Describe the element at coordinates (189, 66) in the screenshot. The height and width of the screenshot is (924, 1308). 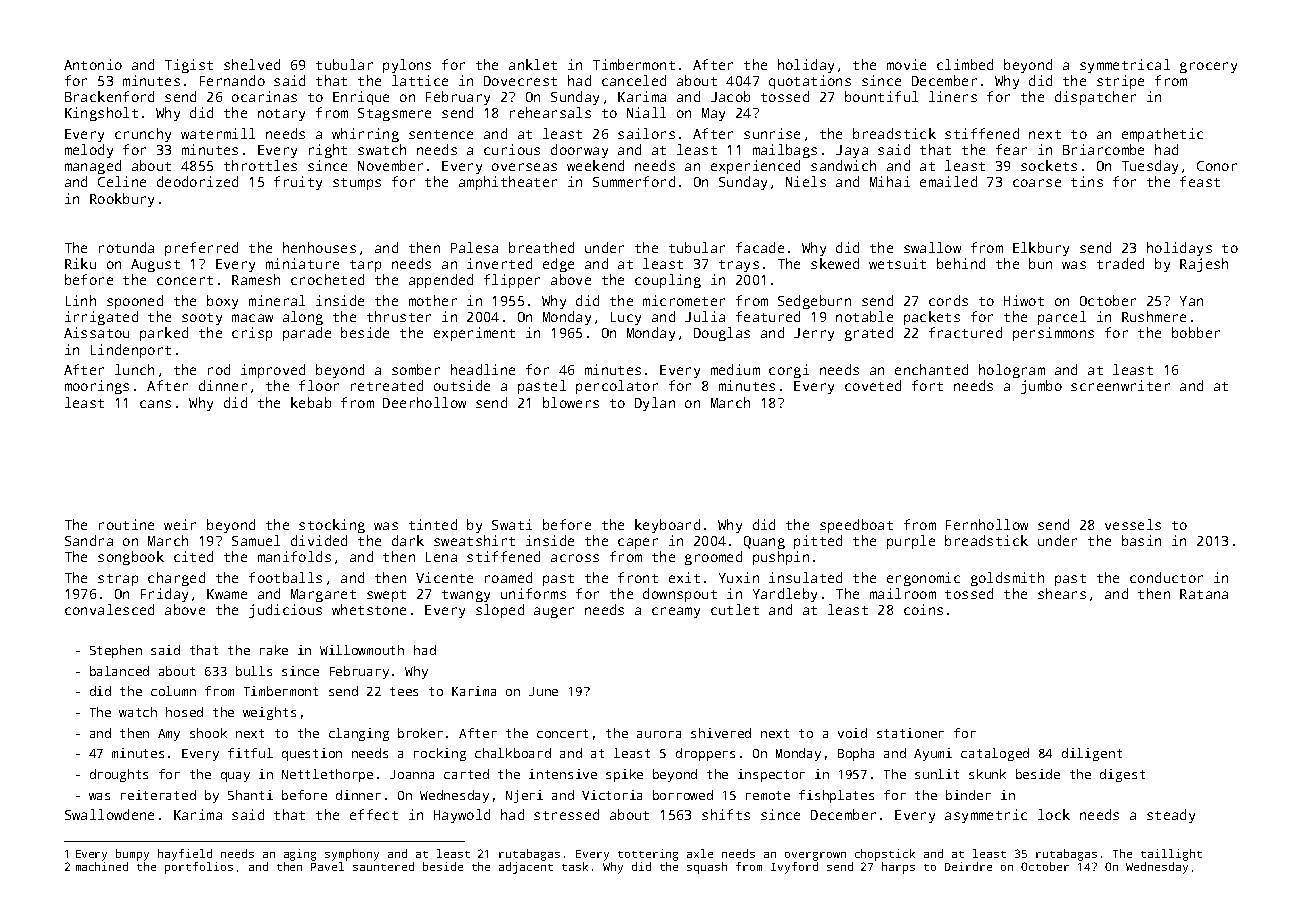
I see `Tigist` at that location.
